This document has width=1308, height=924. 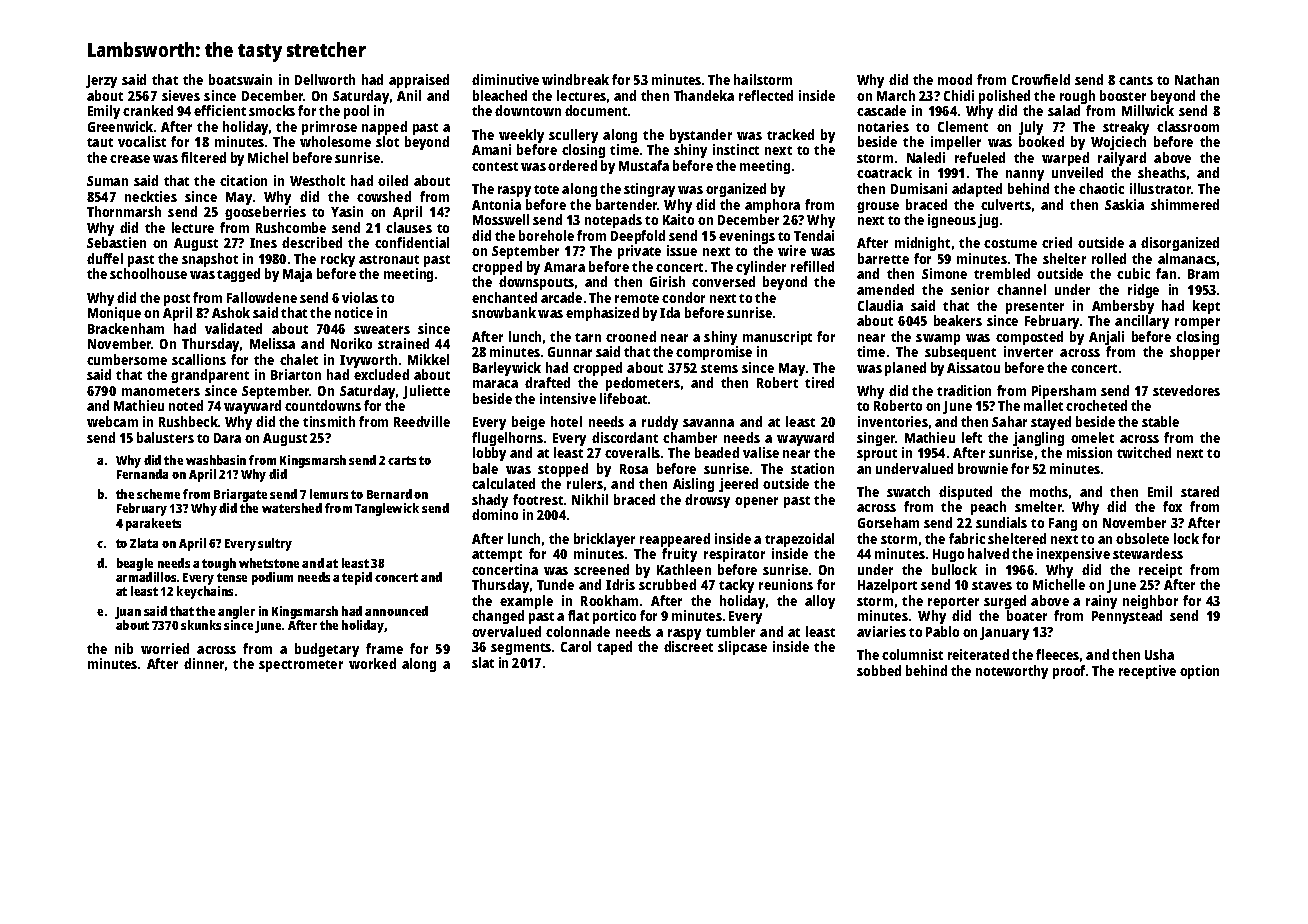 I want to click on worked, so click(x=372, y=663).
